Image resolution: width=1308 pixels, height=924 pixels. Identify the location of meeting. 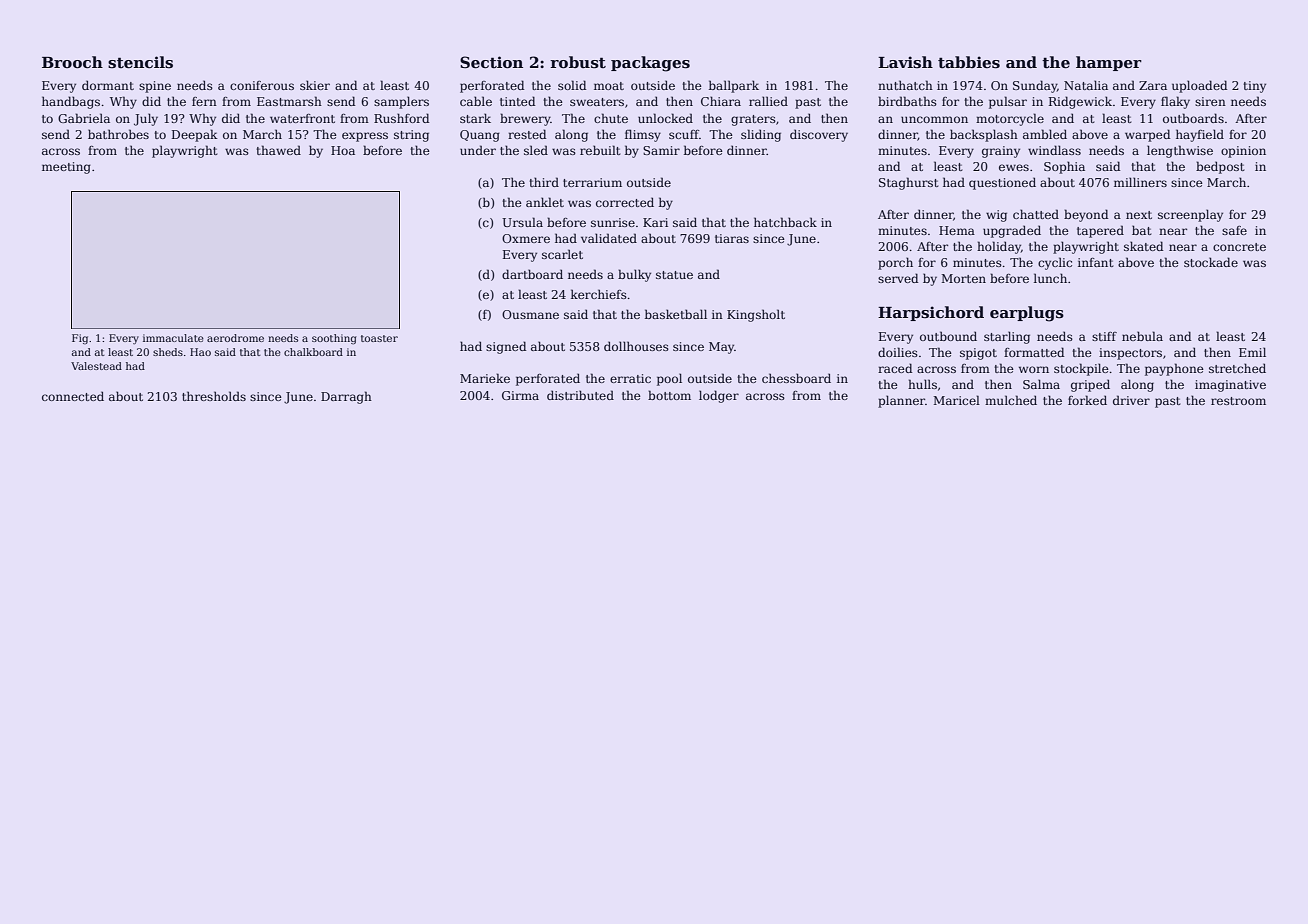
(66, 168).
